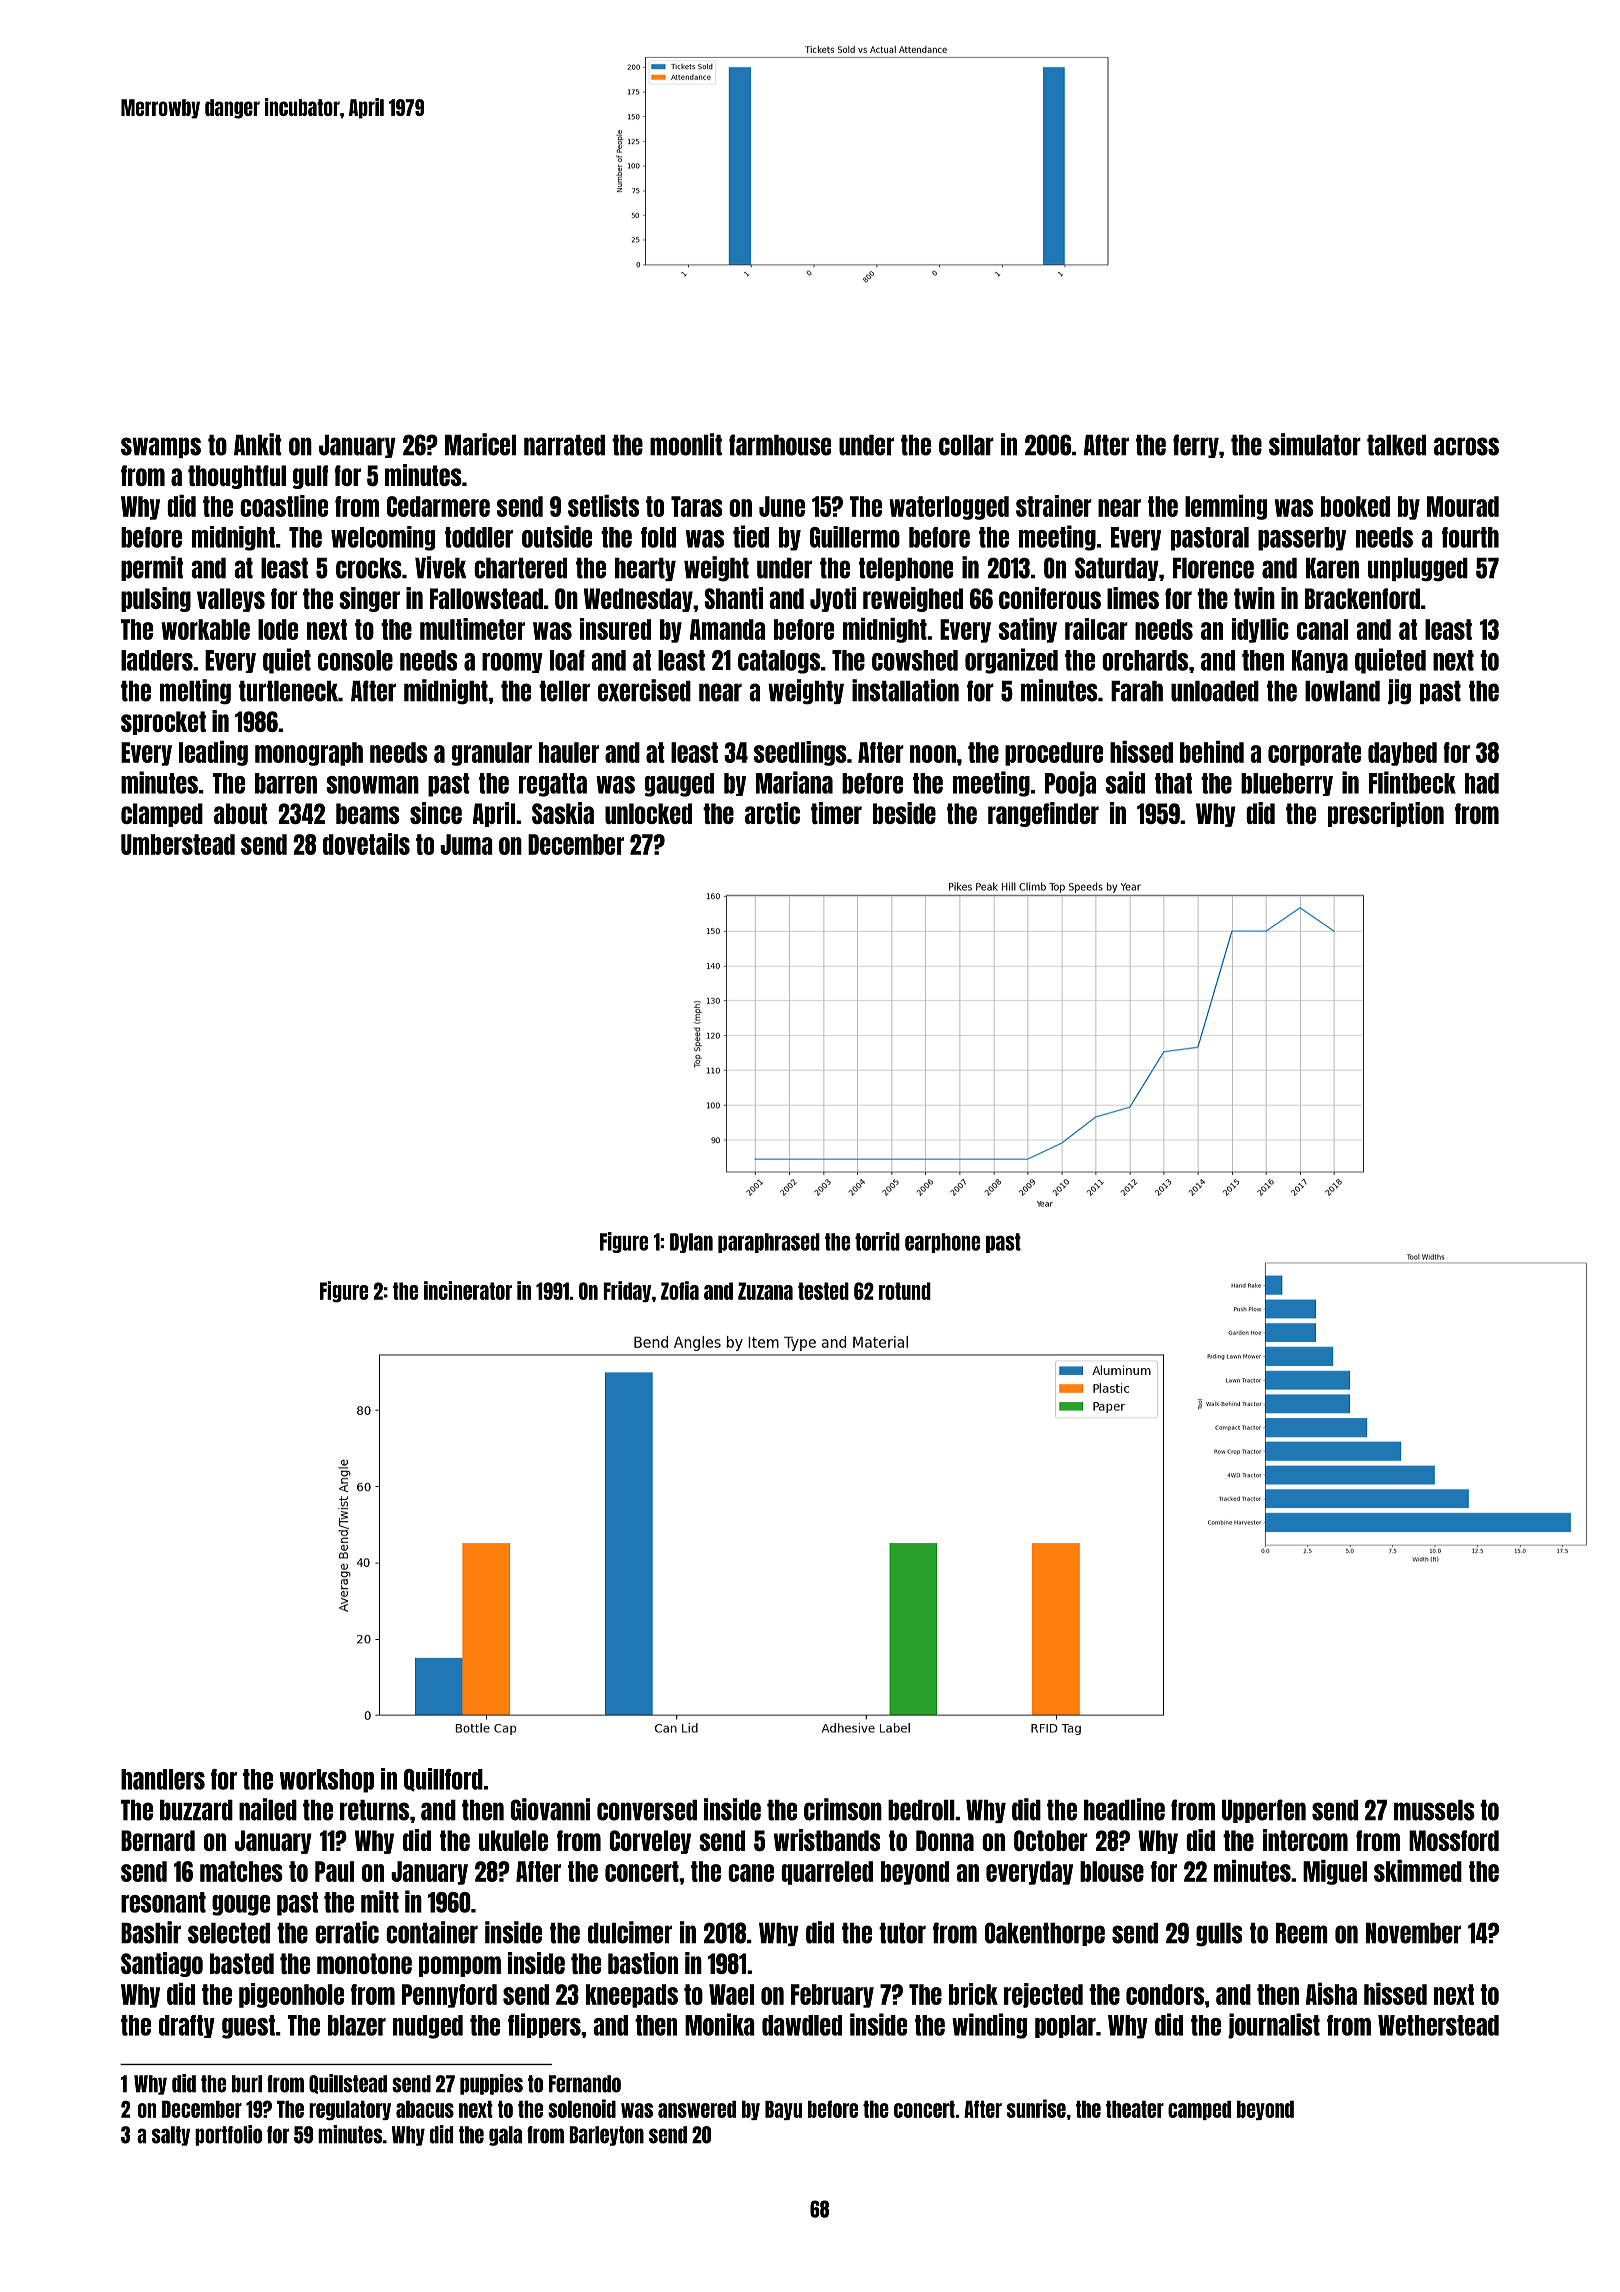  I want to click on simulator, so click(1315, 444).
